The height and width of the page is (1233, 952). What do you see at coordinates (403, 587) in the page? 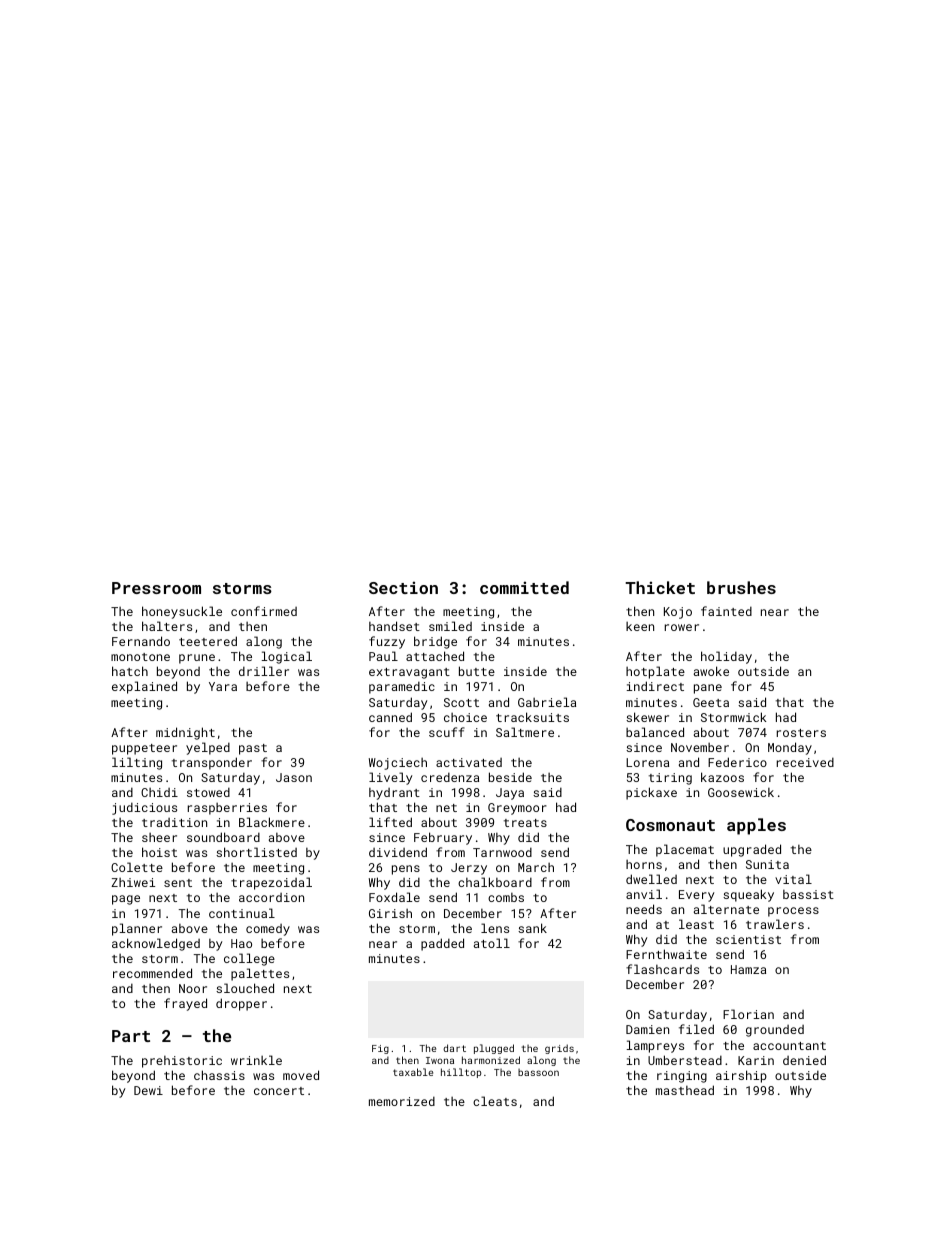
I see `Section` at bounding box center [403, 587].
